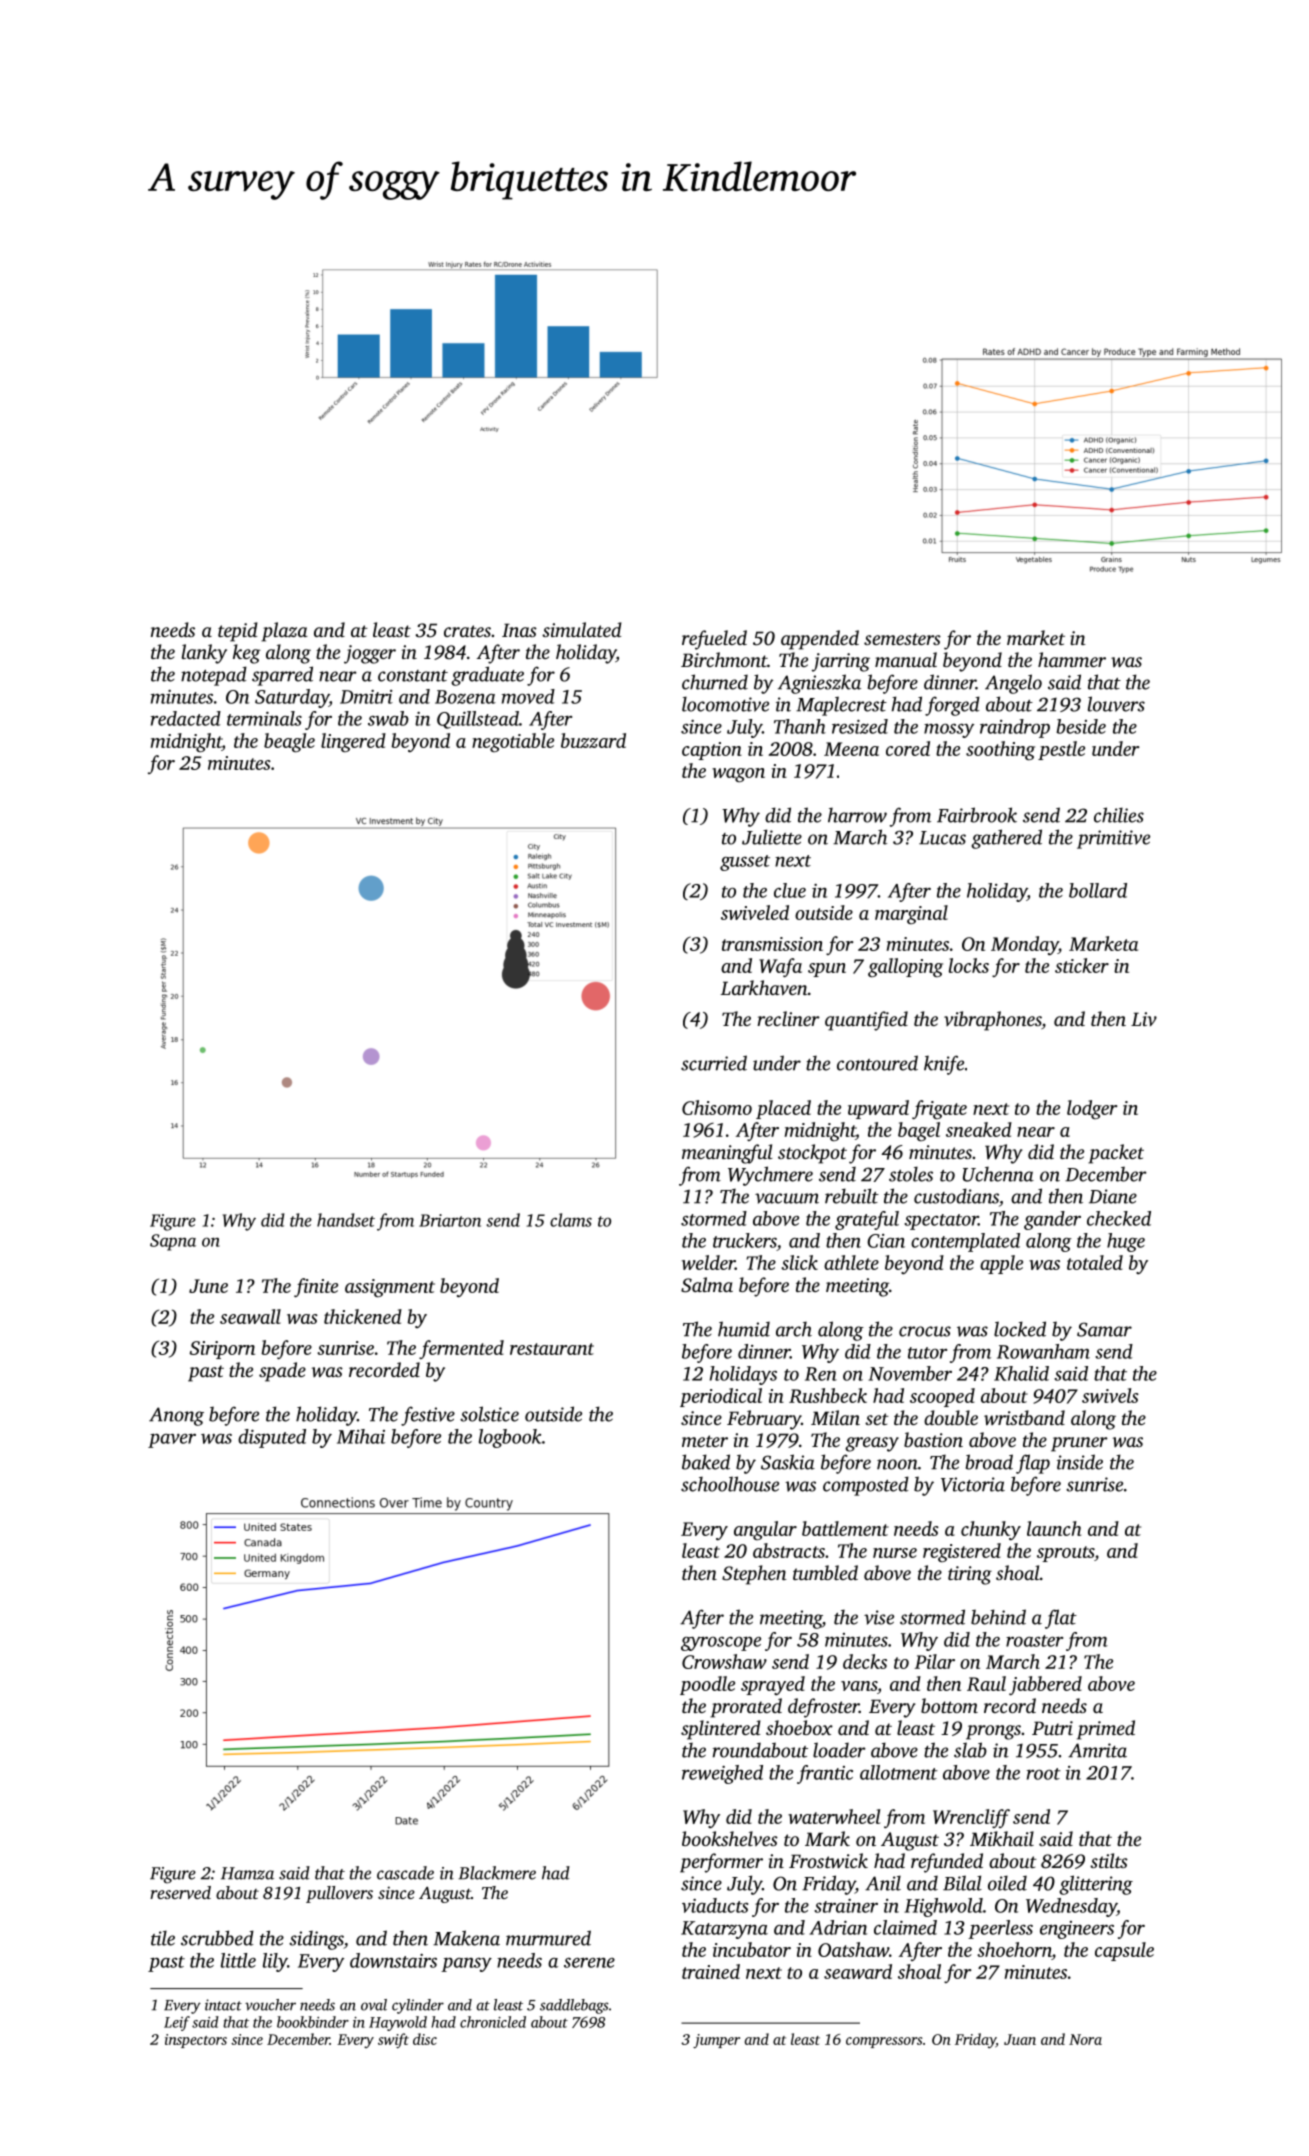  What do you see at coordinates (272, 1438) in the screenshot?
I see `disputed` at bounding box center [272, 1438].
